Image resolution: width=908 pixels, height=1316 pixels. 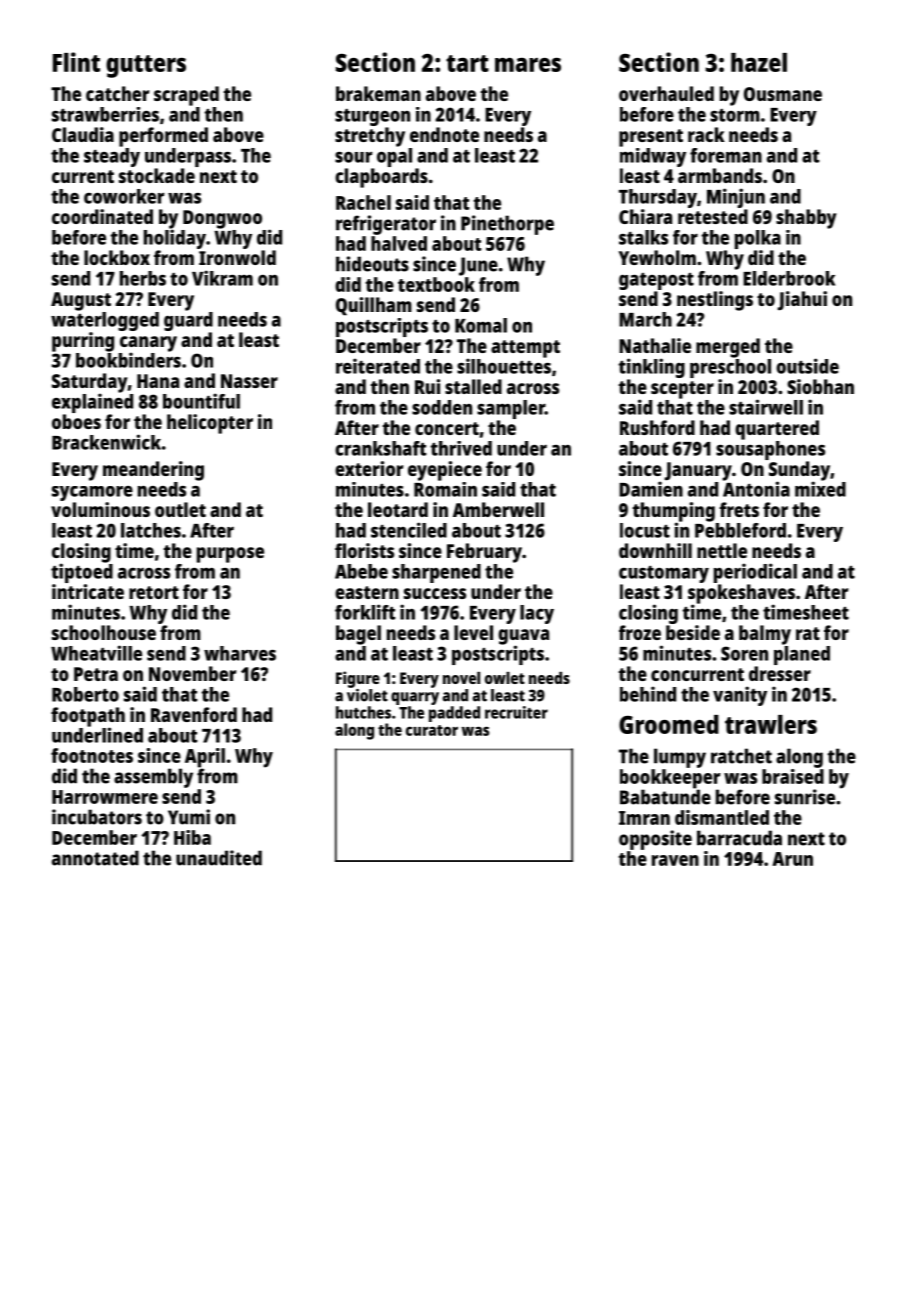 I want to click on refrigerator, so click(x=386, y=225).
